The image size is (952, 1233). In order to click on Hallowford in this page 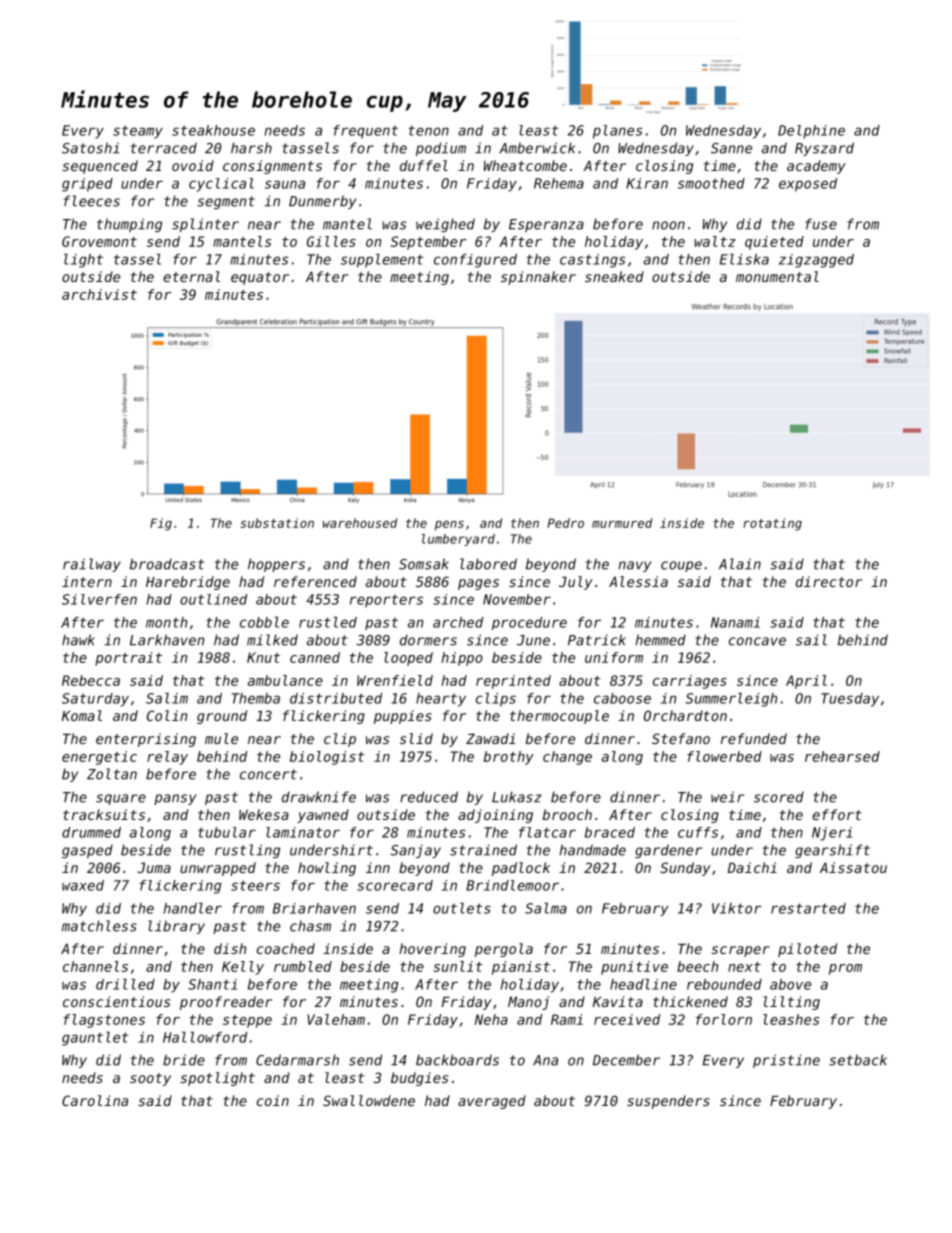, I will do `click(205, 1037)`.
